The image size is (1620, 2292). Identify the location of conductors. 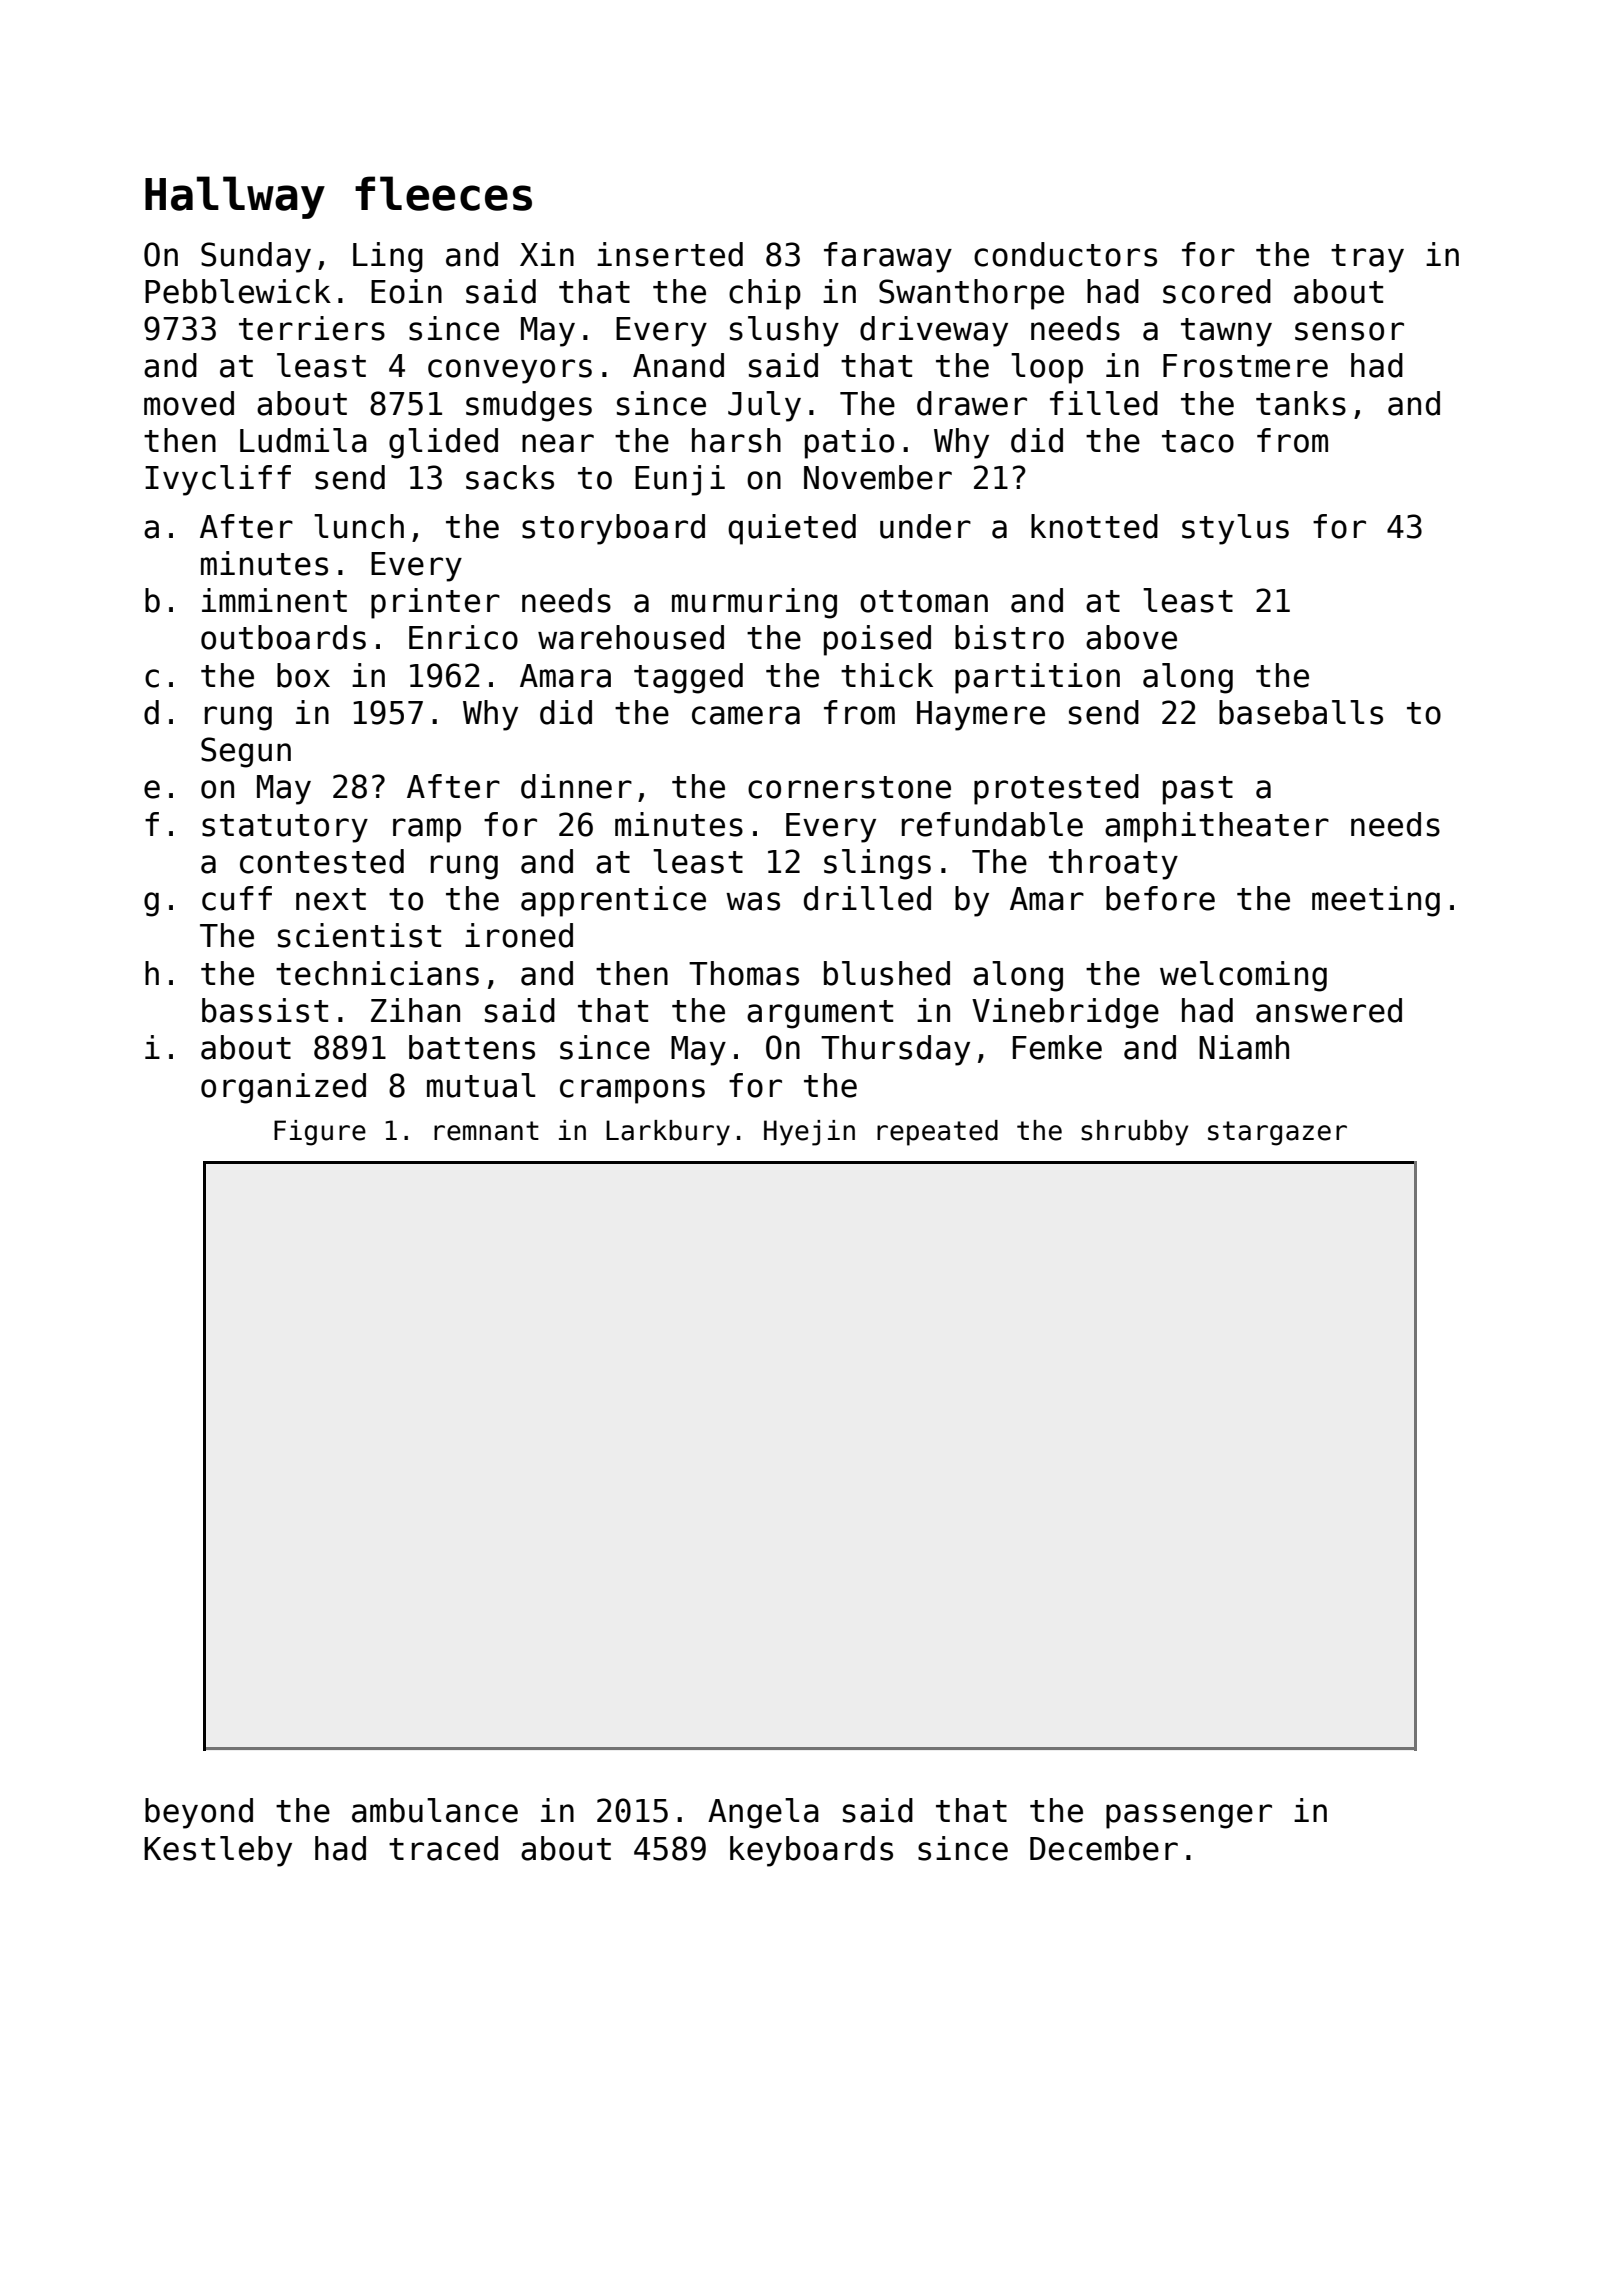
(1065, 254).
